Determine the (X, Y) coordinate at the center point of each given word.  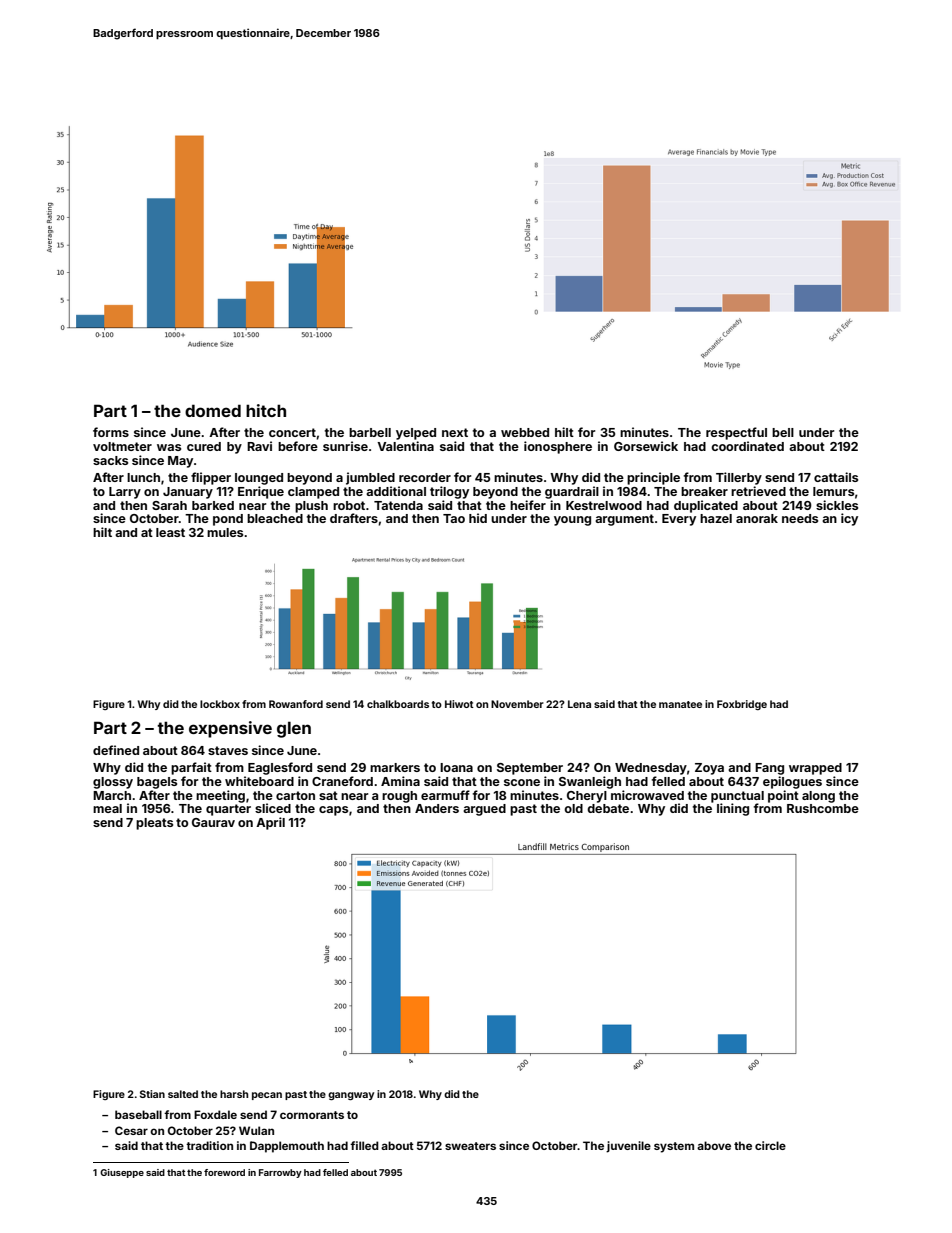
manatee (680, 704)
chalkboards (398, 704)
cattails (836, 477)
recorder (425, 477)
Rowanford (296, 704)
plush (311, 507)
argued (484, 810)
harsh (234, 1094)
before (298, 446)
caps (333, 811)
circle (770, 1145)
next (455, 432)
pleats (154, 824)
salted (183, 1094)
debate (608, 808)
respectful (736, 433)
